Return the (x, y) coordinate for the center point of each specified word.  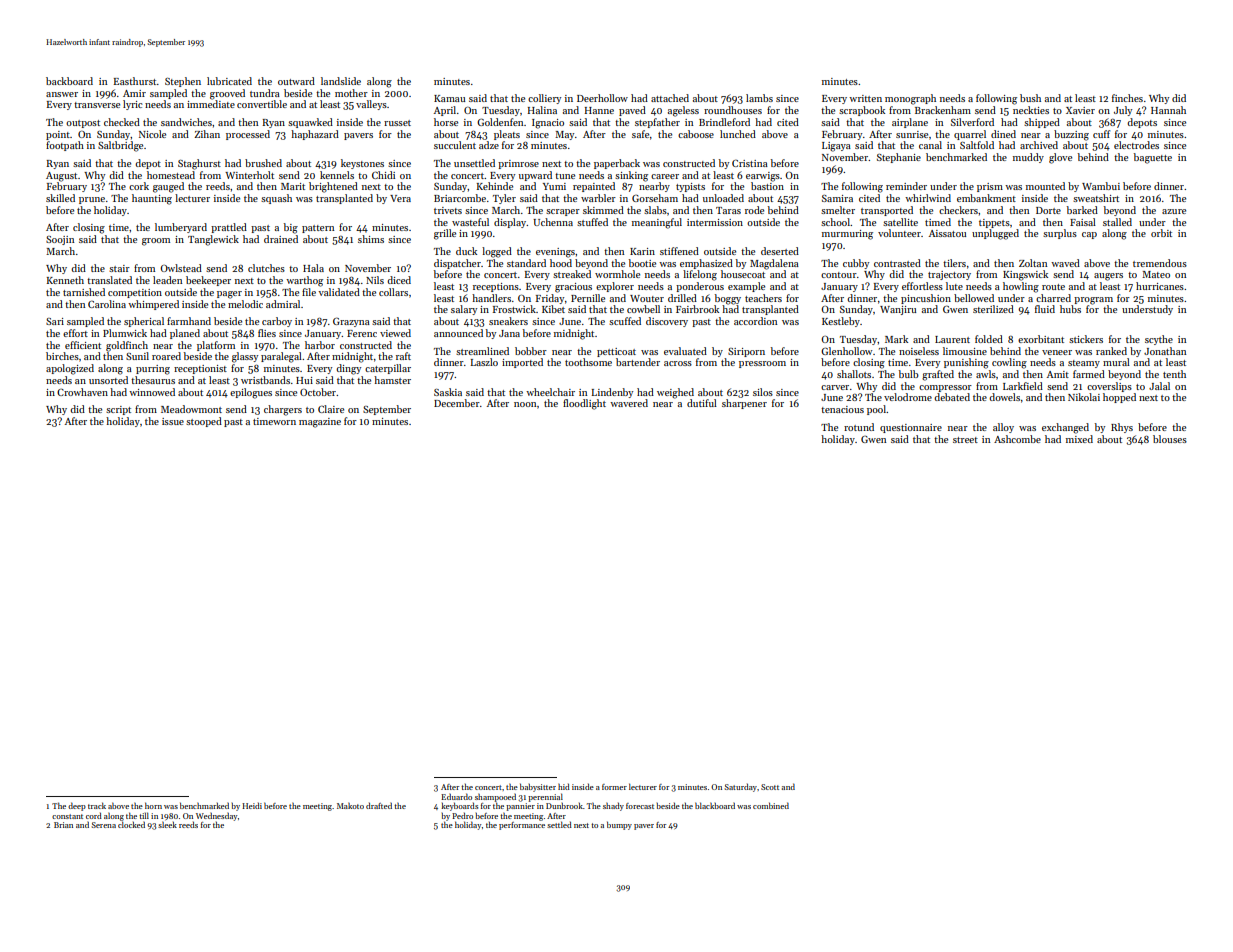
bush (1030, 98)
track (97, 805)
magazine (320, 423)
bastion (767, 186)
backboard (69, 81)
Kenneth (65, 280)
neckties (1031, 110)
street (965, 440)
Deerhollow (602, 98)
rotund (859, 427)
